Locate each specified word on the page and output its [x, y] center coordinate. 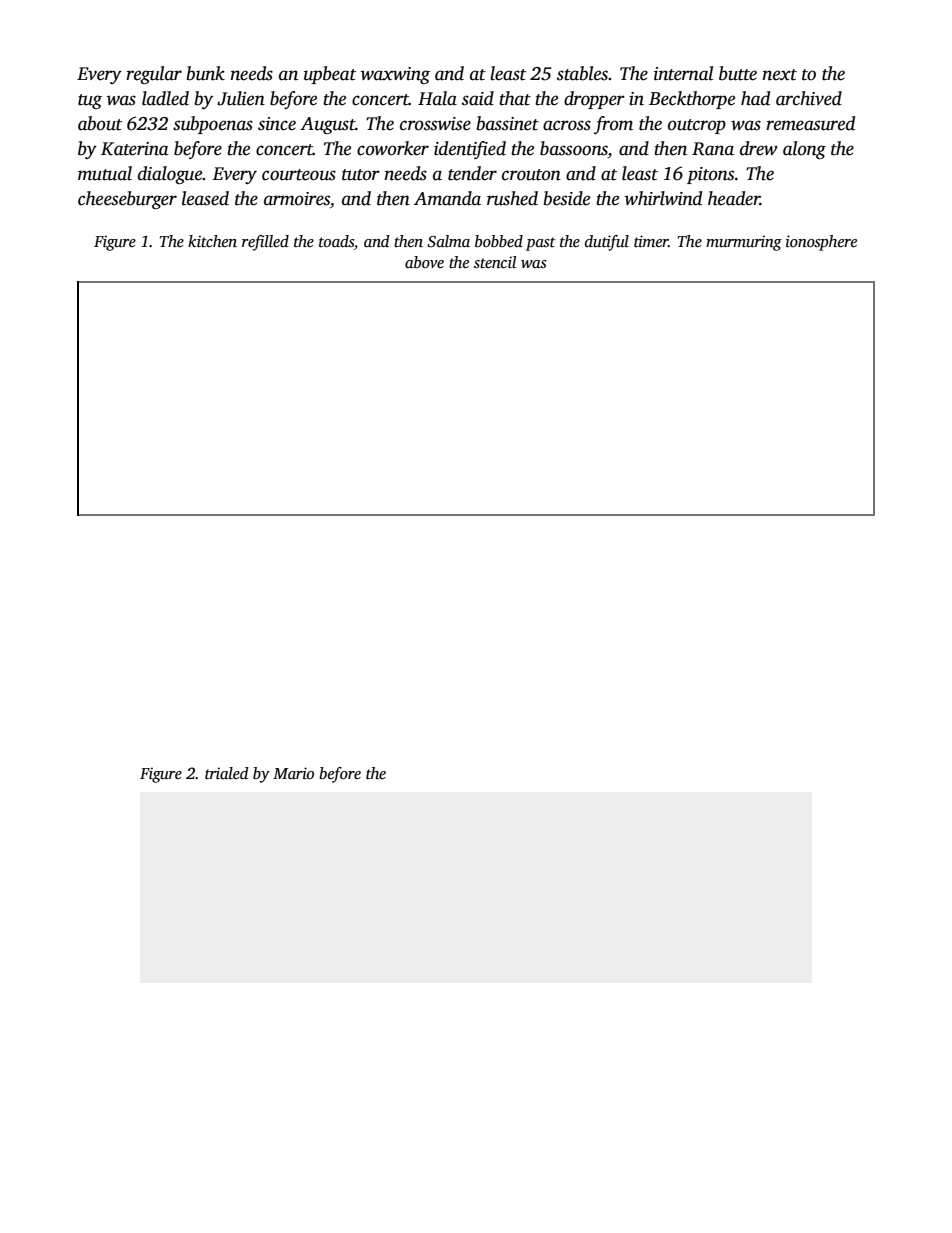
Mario [293, 773]
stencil [495, 262]
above [424, 262]
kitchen [212, 241]
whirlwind [663, 198]
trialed [227, 773]
